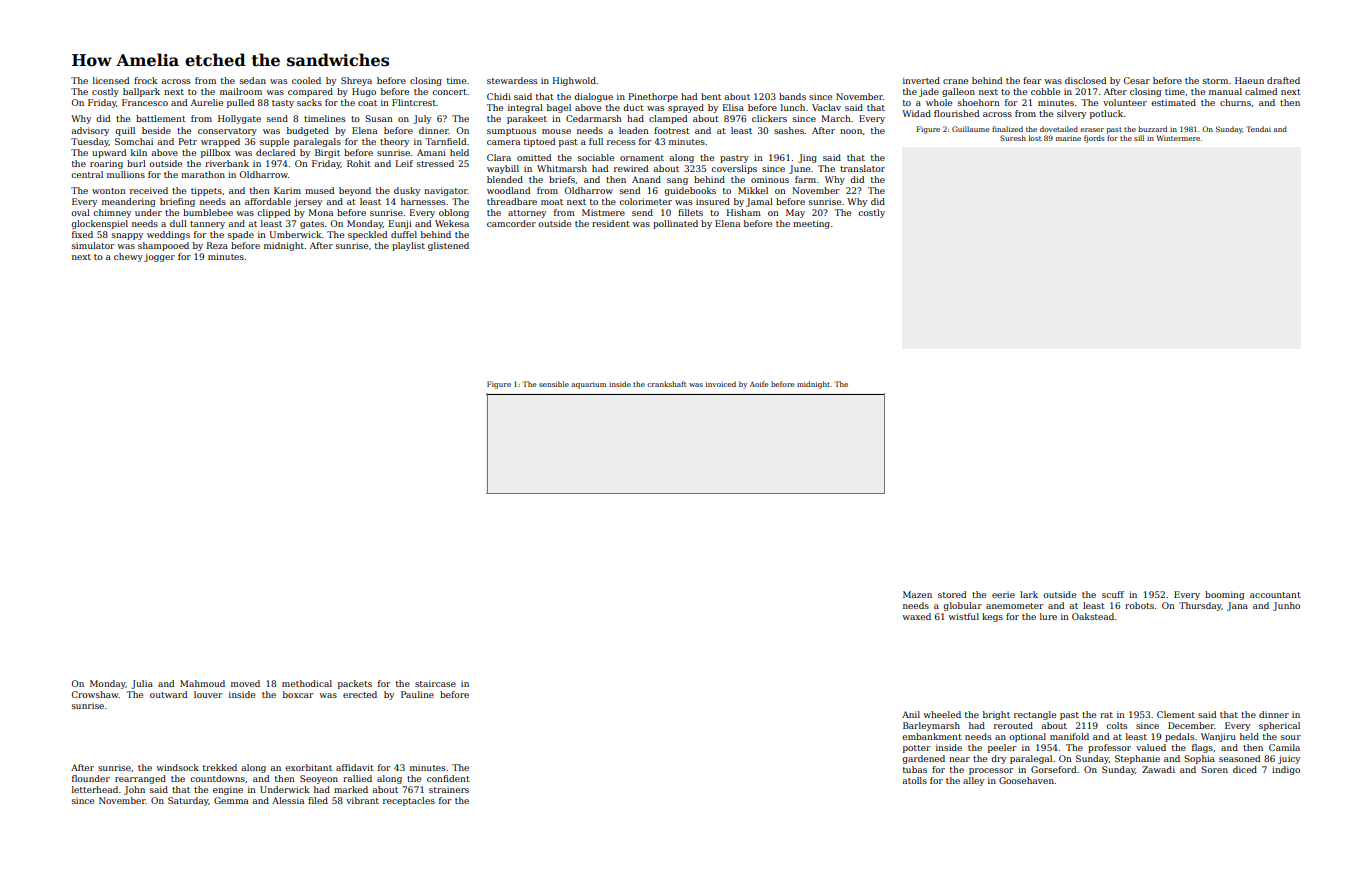  What do you see at coordinates (562, 179) in the document?
I see `briefs` at bounding box center [562, 179].
